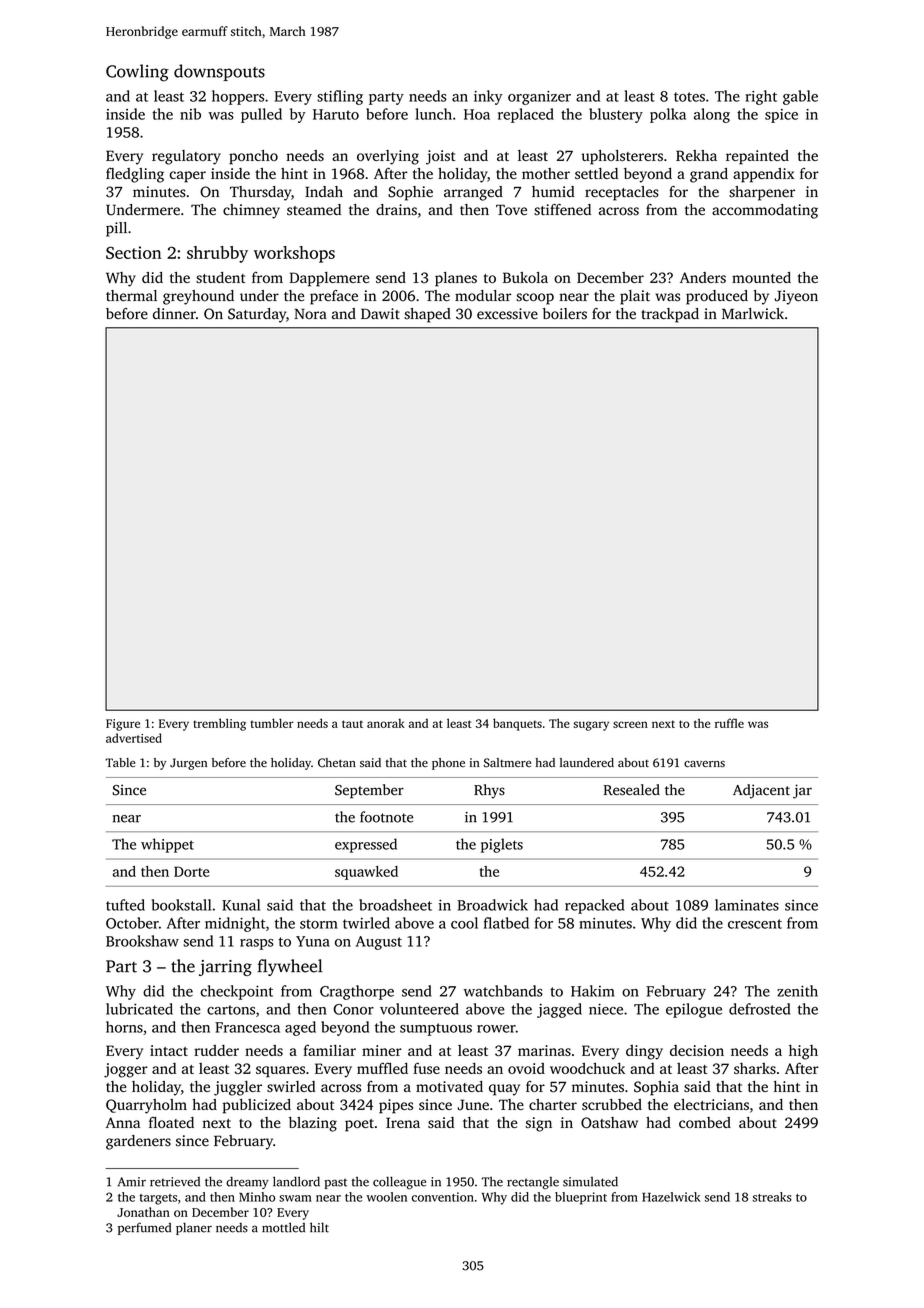 The width and height of the screenshot is (924, 1308). Describe the element at coordinates (319, 1227) in the screenshot. I see `hilt` at that location.
